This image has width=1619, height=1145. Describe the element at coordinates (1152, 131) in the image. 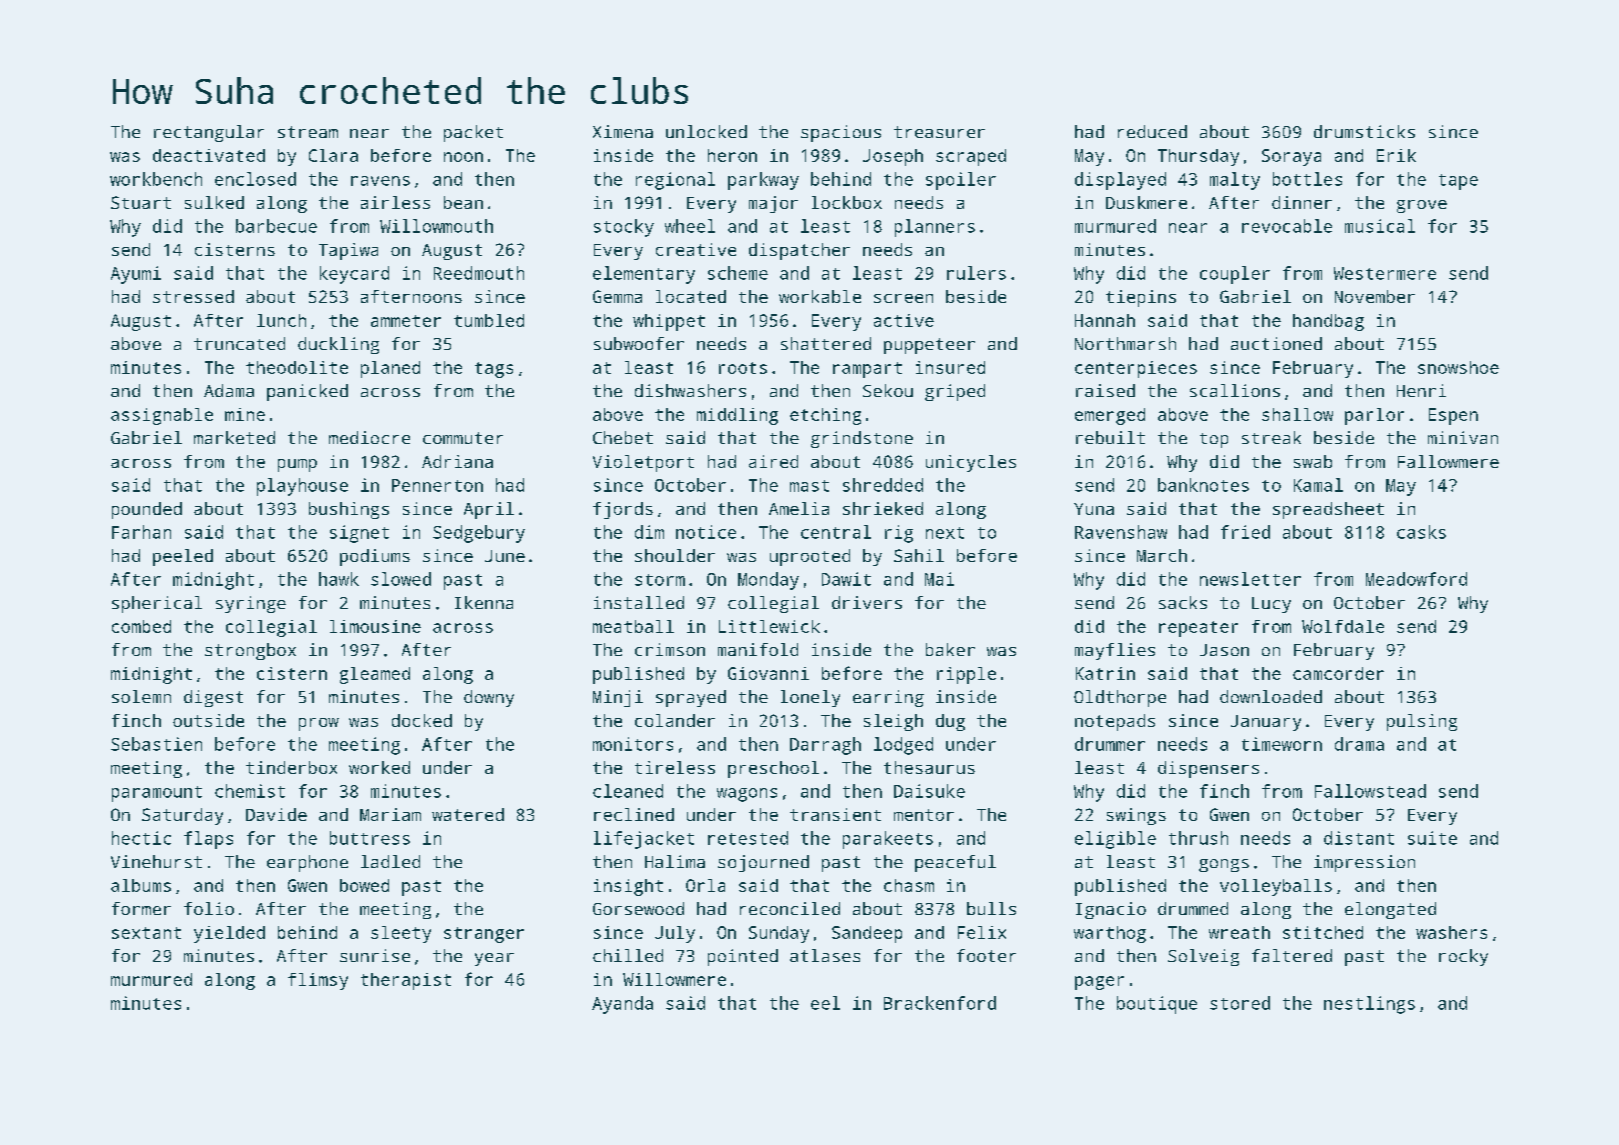

I see `reduced` at that location.
